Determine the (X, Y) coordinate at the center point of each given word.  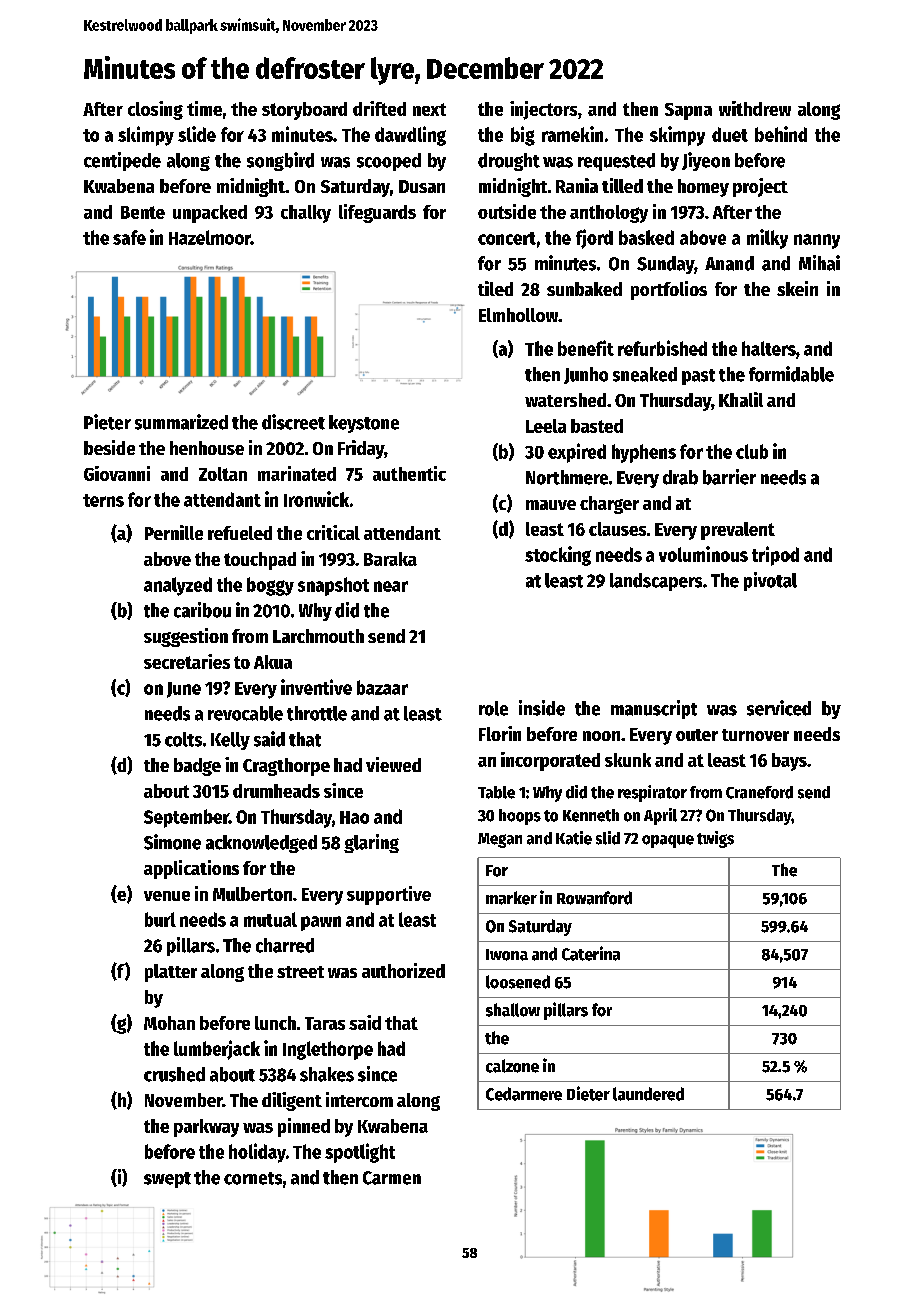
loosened (518, 982)
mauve (551, 505)
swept (167, 1180)
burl (160, 919)
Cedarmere (524, 1094)
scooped (389, 162)
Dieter (588, 1093)
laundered (648, 1094)
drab (680, 477)
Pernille (174, 532)
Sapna (688, 111)
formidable (791, 374)
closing (155, 110)
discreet (293, 422)
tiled (495, 288)
